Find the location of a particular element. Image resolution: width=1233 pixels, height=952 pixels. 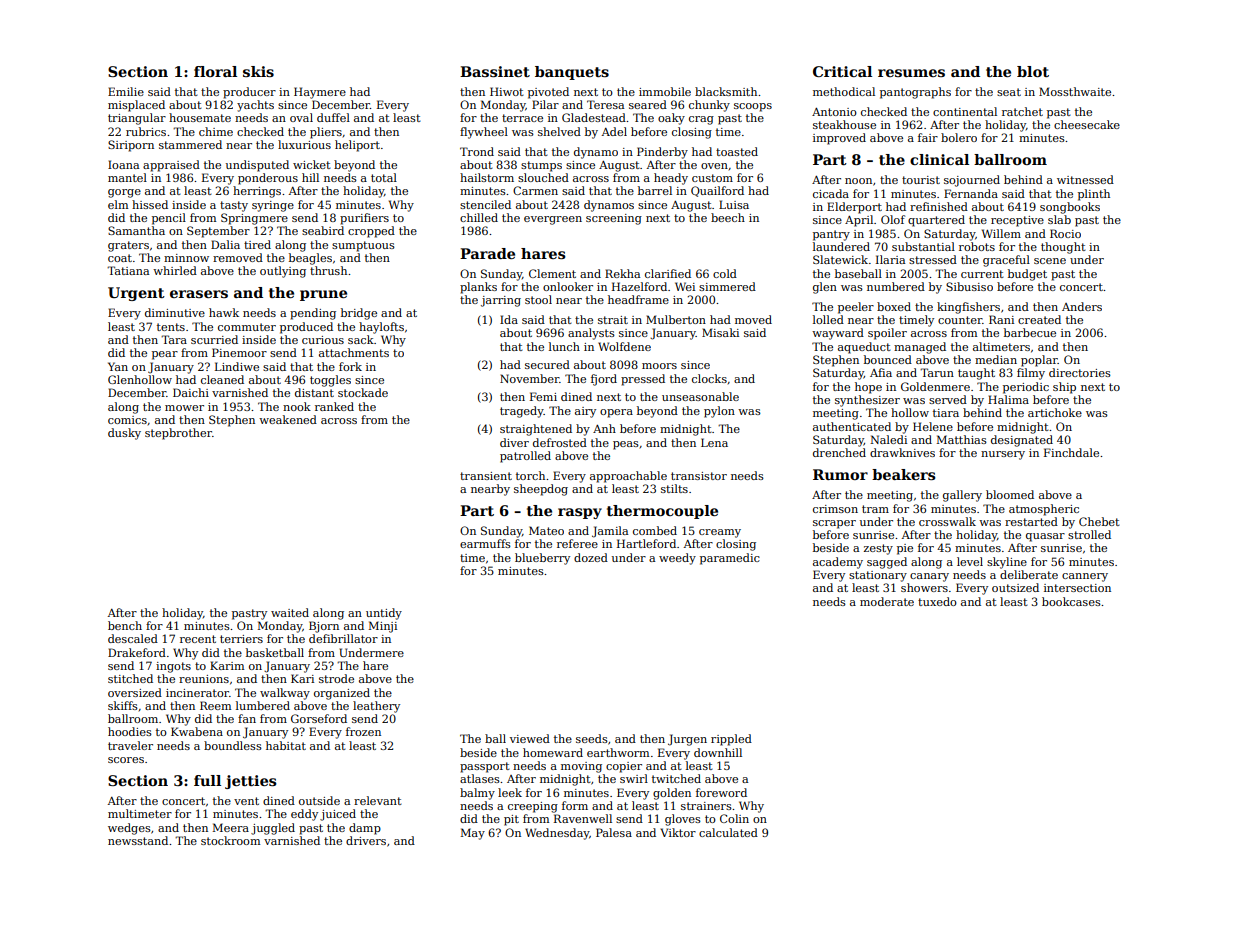

fjord is located at coordinates (604, 380).
